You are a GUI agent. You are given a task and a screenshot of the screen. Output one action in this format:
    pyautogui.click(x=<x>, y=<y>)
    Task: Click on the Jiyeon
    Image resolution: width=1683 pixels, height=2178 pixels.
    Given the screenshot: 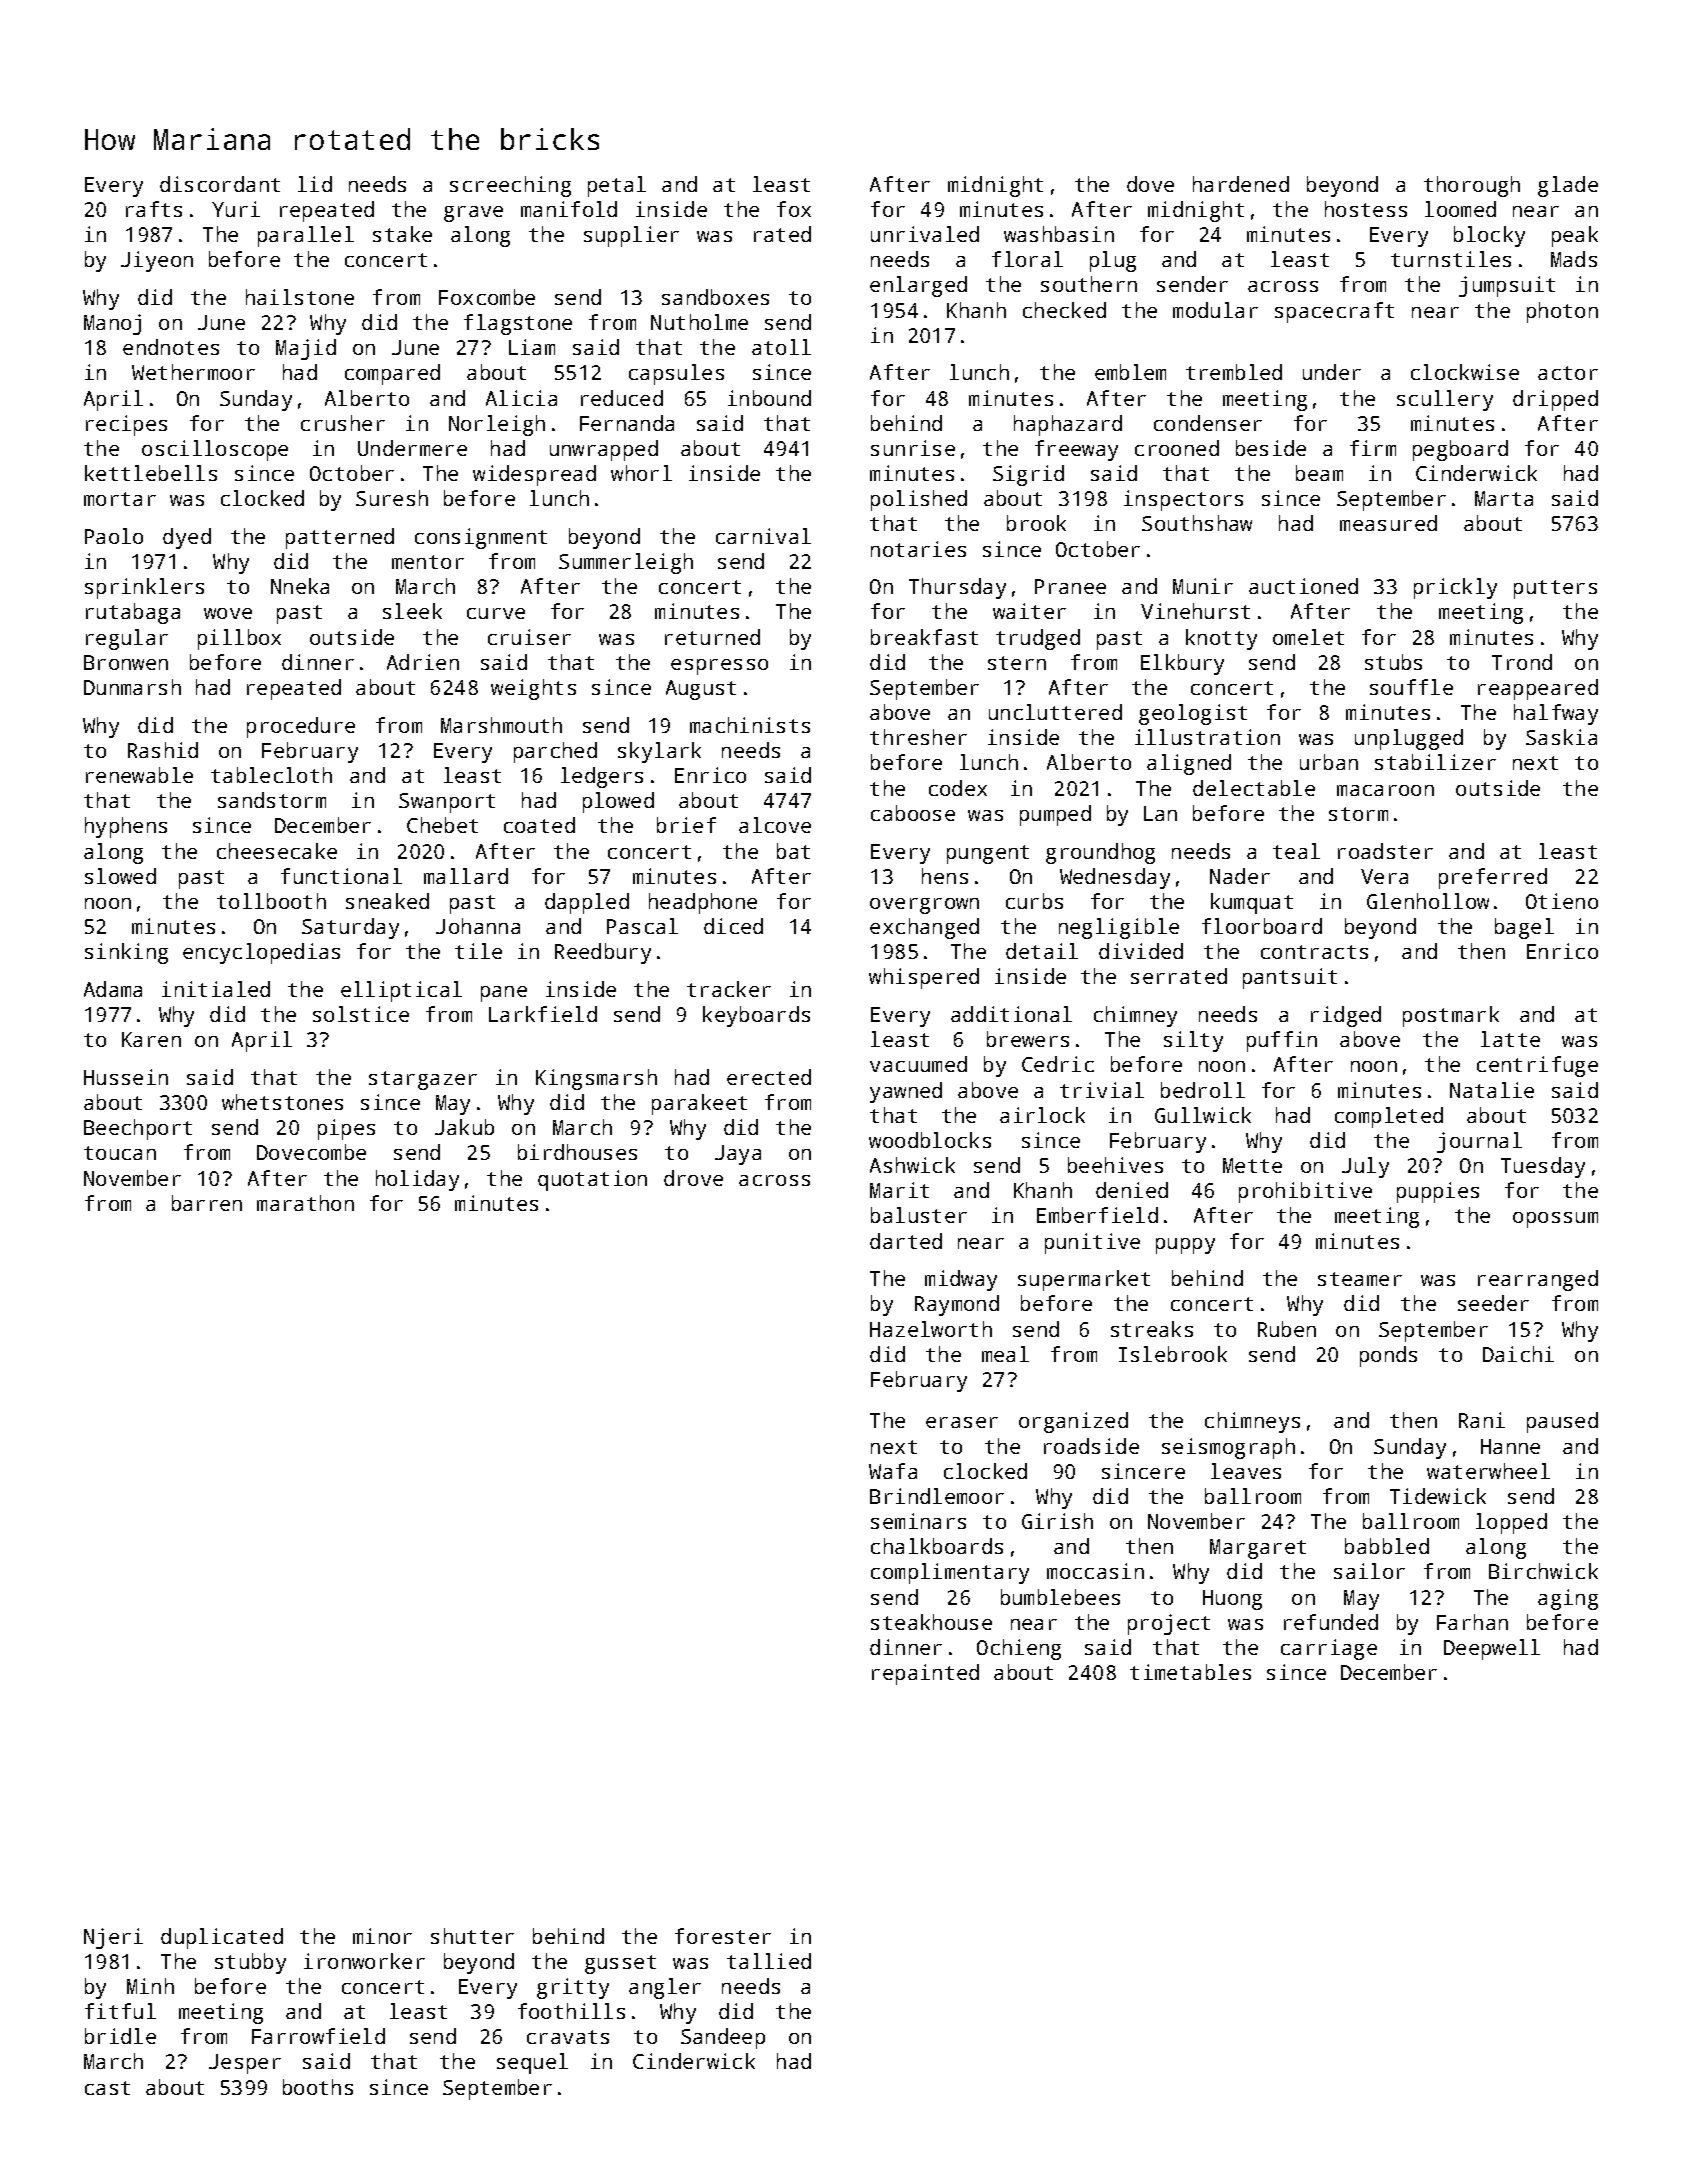 What is the action you would take?
    pyautogui.click(x=157, y=261)
